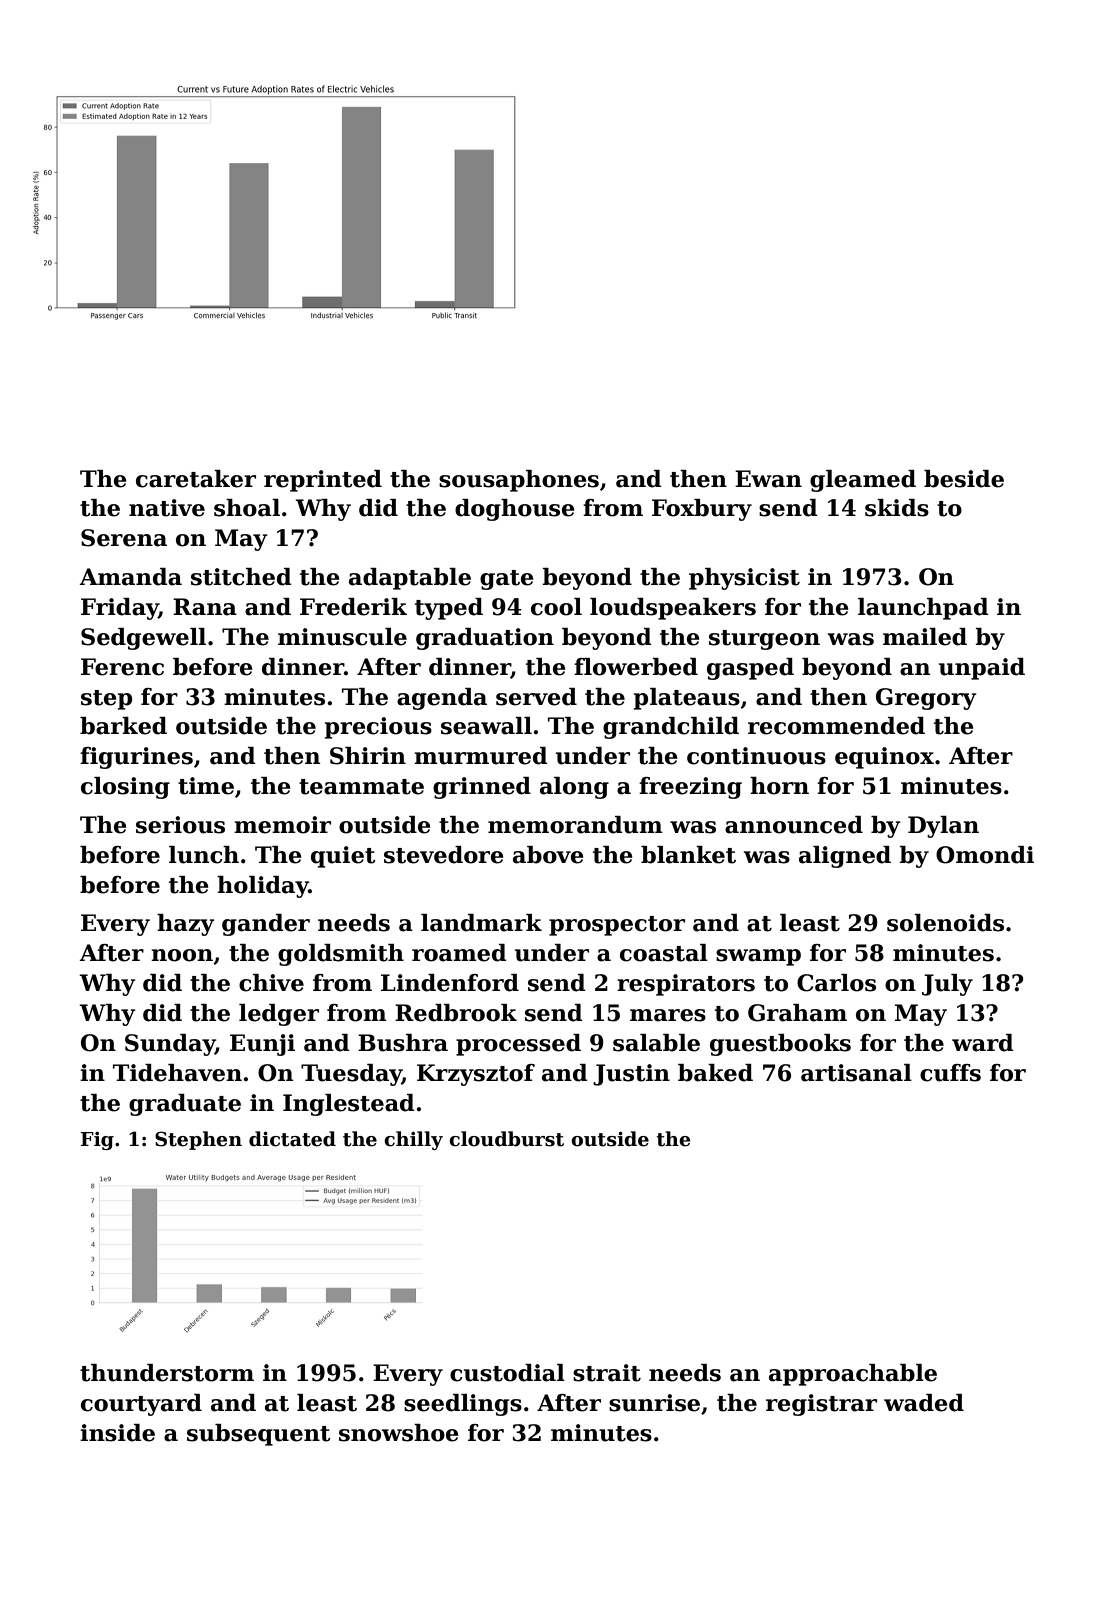  Describe the element at coordinates (463, 1405) in the image. I see `seedlings` at that location.
